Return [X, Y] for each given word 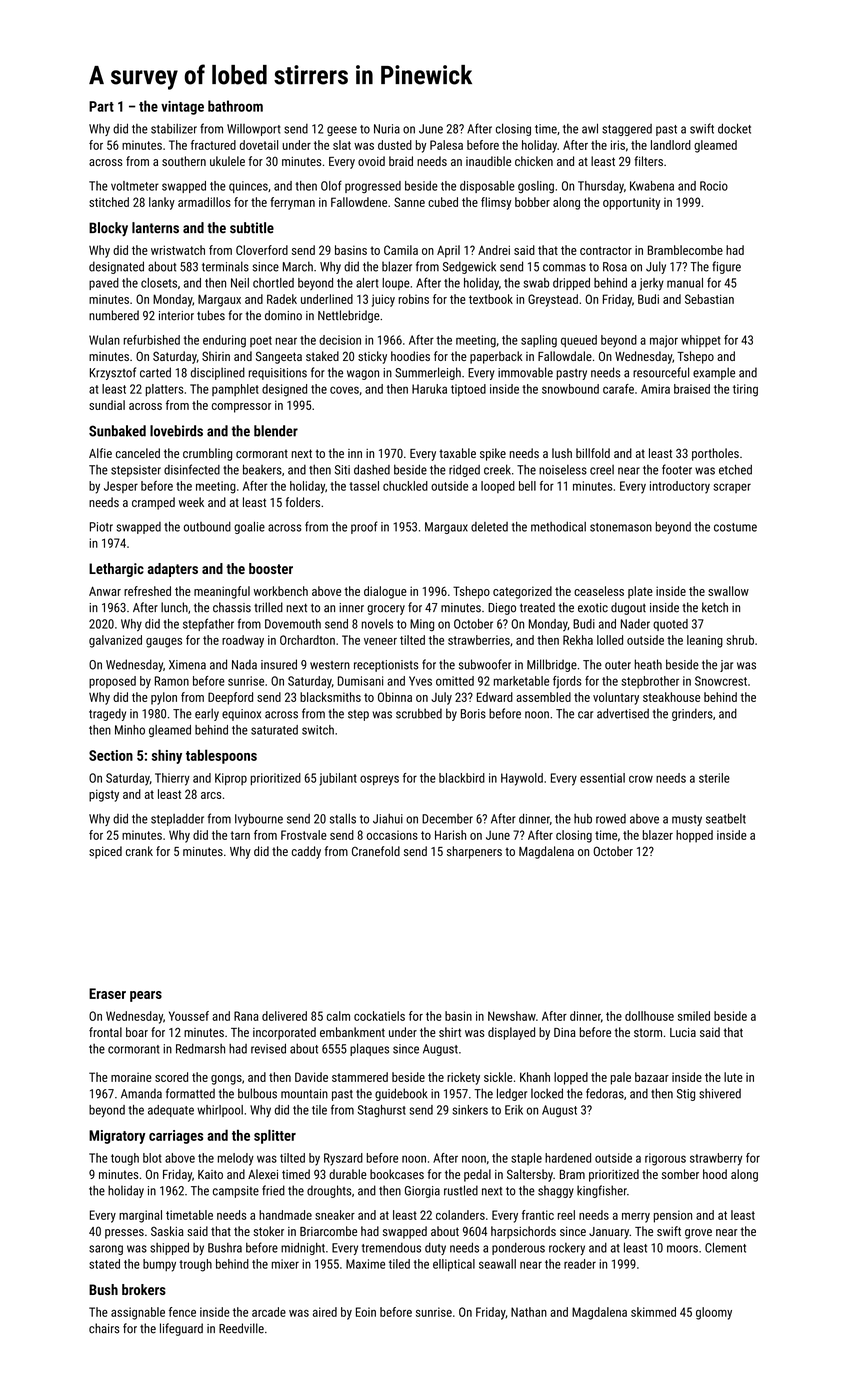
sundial [107, 405]
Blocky [108, 229]
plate [640, 592]
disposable [487, 187]
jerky [652, 284]
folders [303, 502]
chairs [104, 1328]
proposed [112, 682]
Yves [420, 681]
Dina [565, 1032]
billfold [593, 453]
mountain [304, 1094]
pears [146, 996]
